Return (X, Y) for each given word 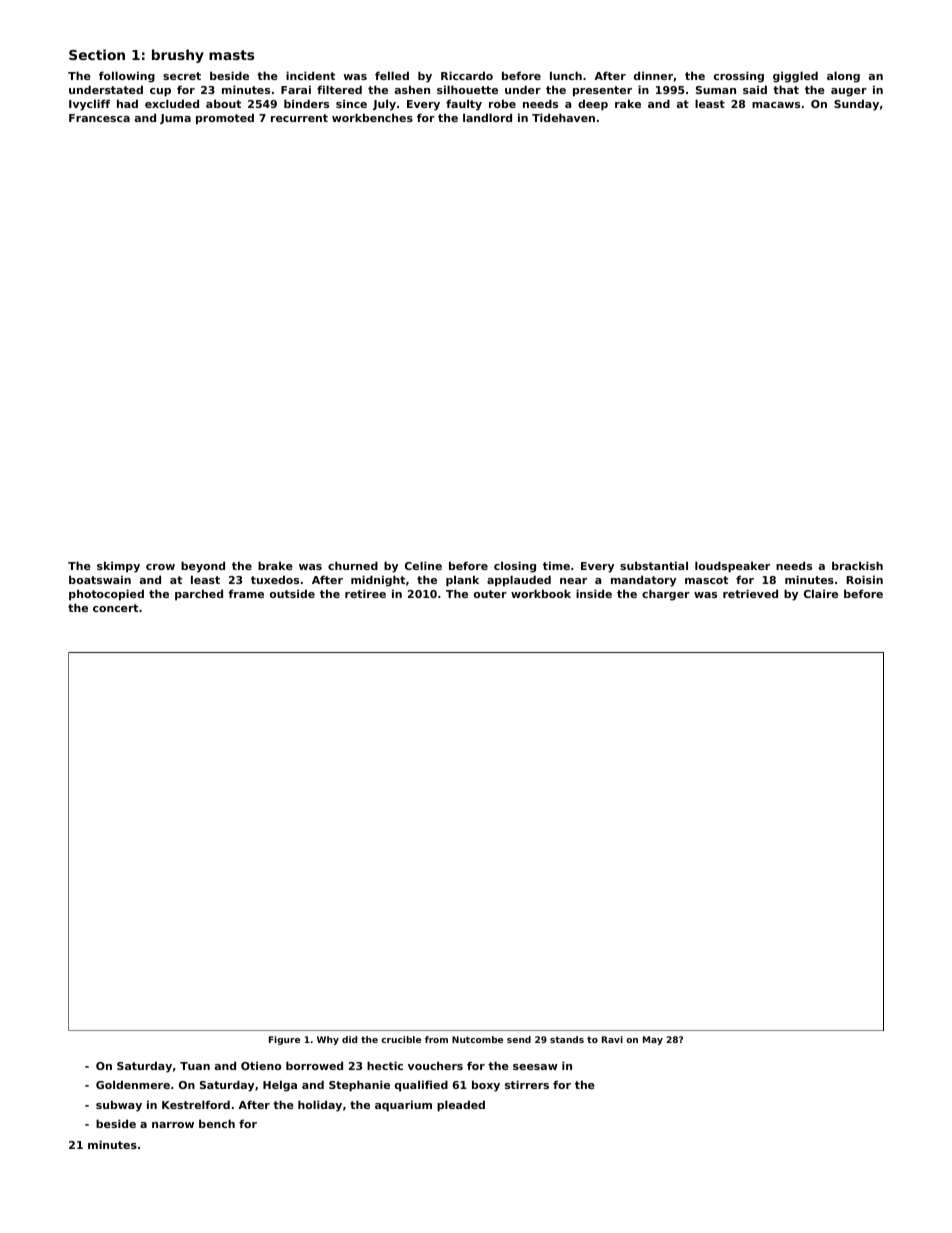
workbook (541, 593)
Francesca (99, 118)
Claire (821, 593)
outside (292, 593)
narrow (173, 1125)
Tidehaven (563, 117)
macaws (776, 105)
